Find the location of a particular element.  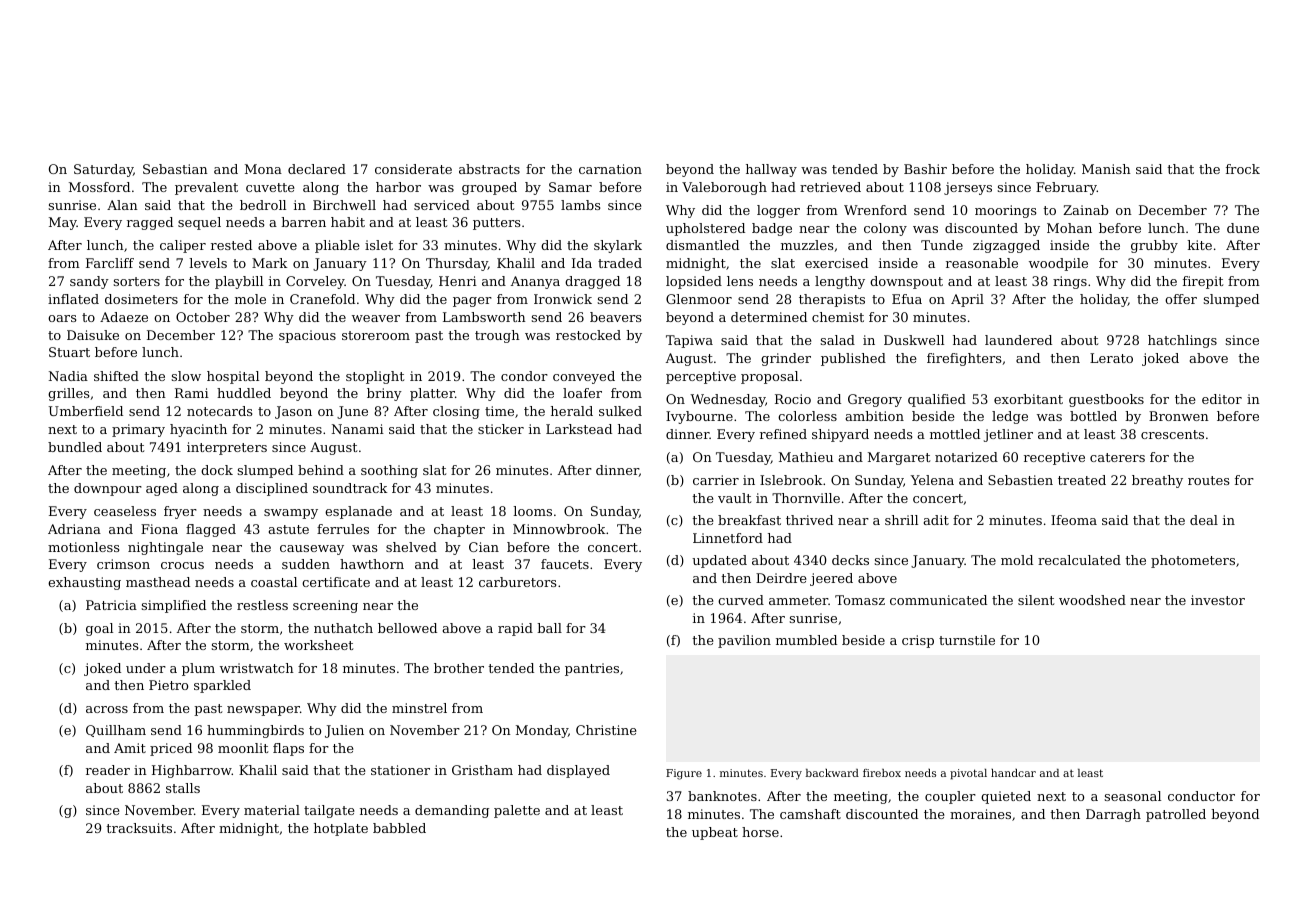

behind is located at coordinates (321, 470).
